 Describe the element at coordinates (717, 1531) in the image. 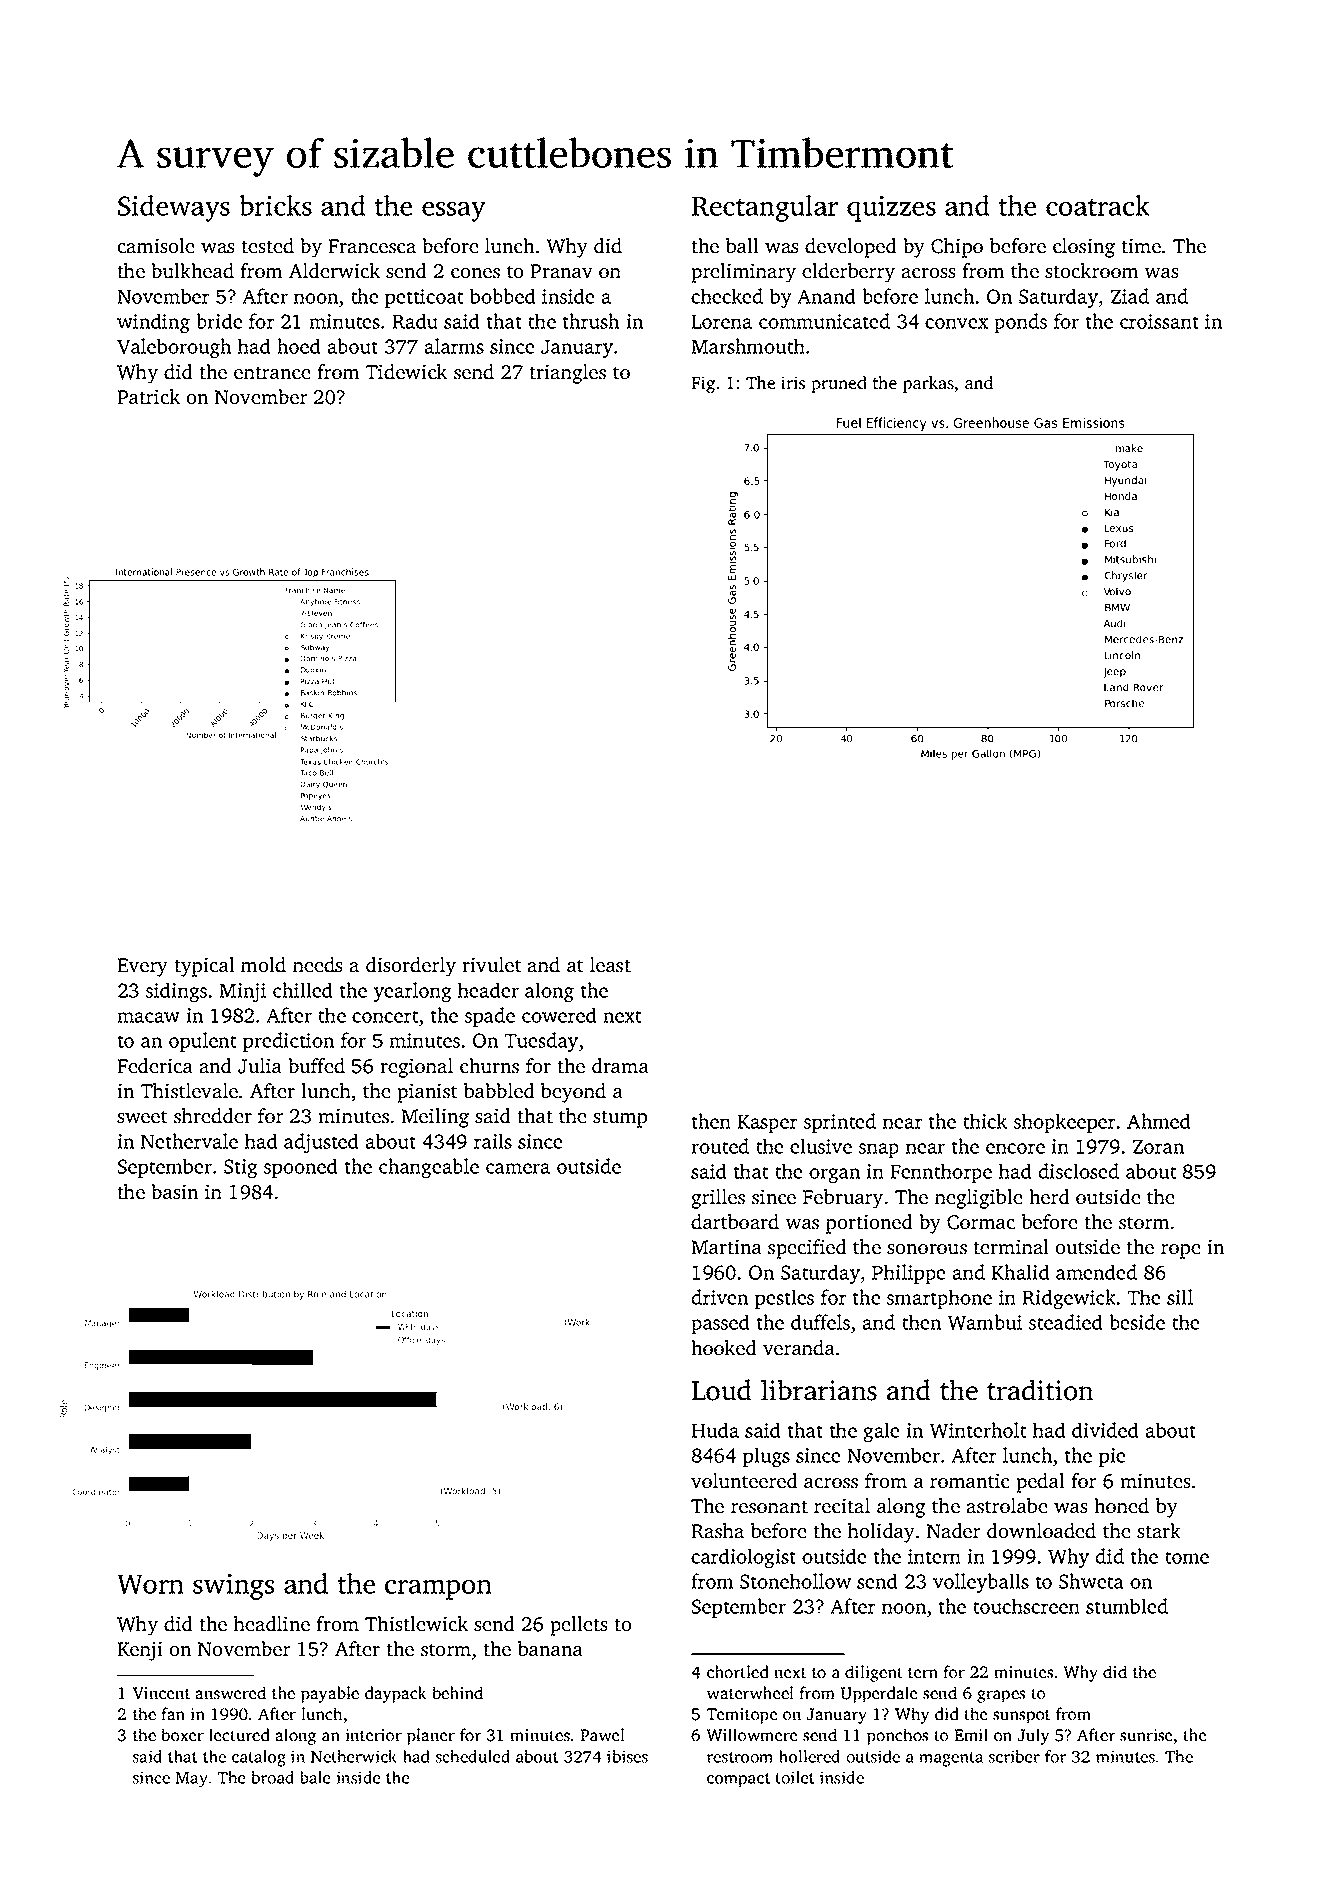

I see `Rasha` at that location.
